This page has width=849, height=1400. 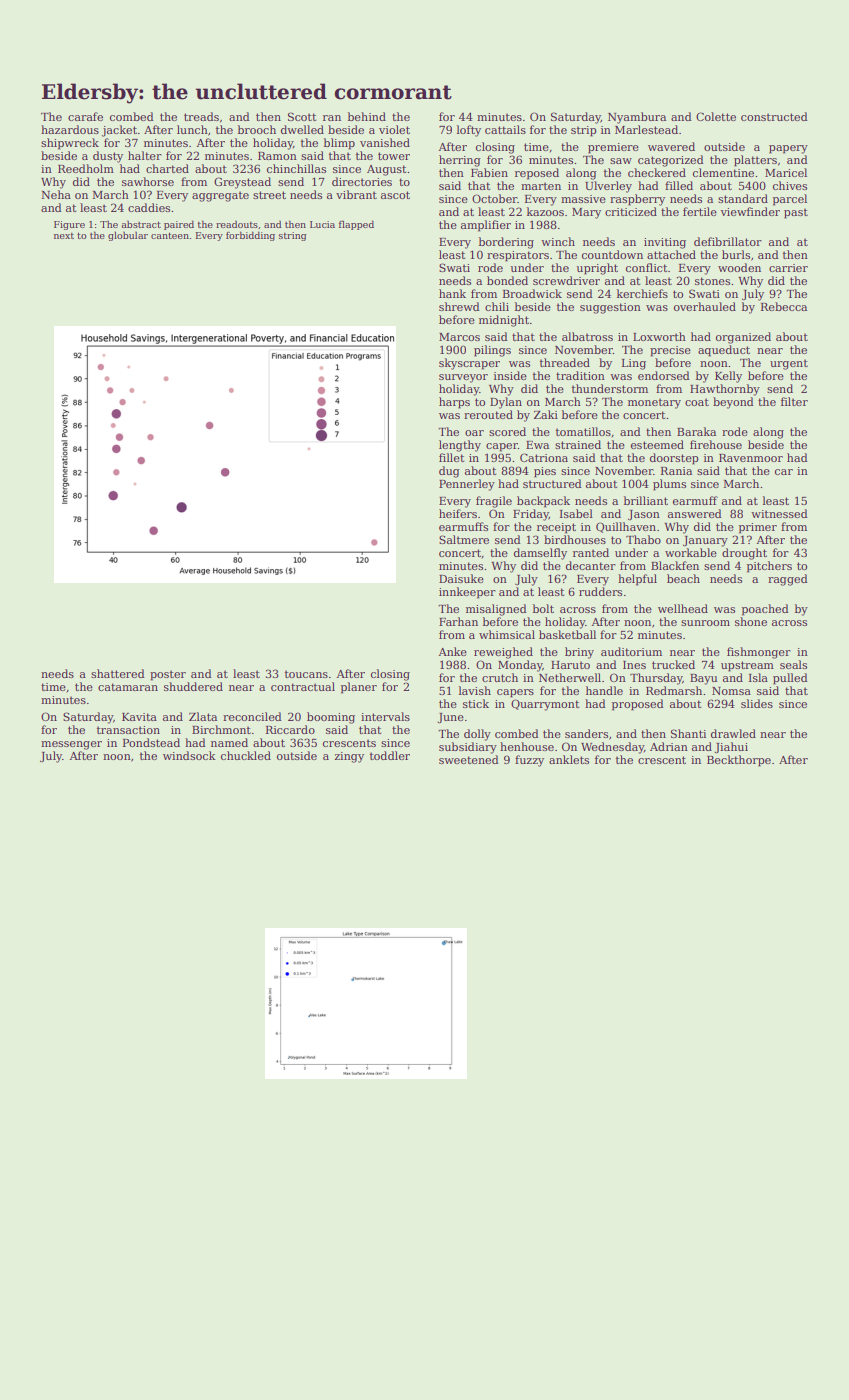 I want to click on poster, so click(x=168, y=675).
